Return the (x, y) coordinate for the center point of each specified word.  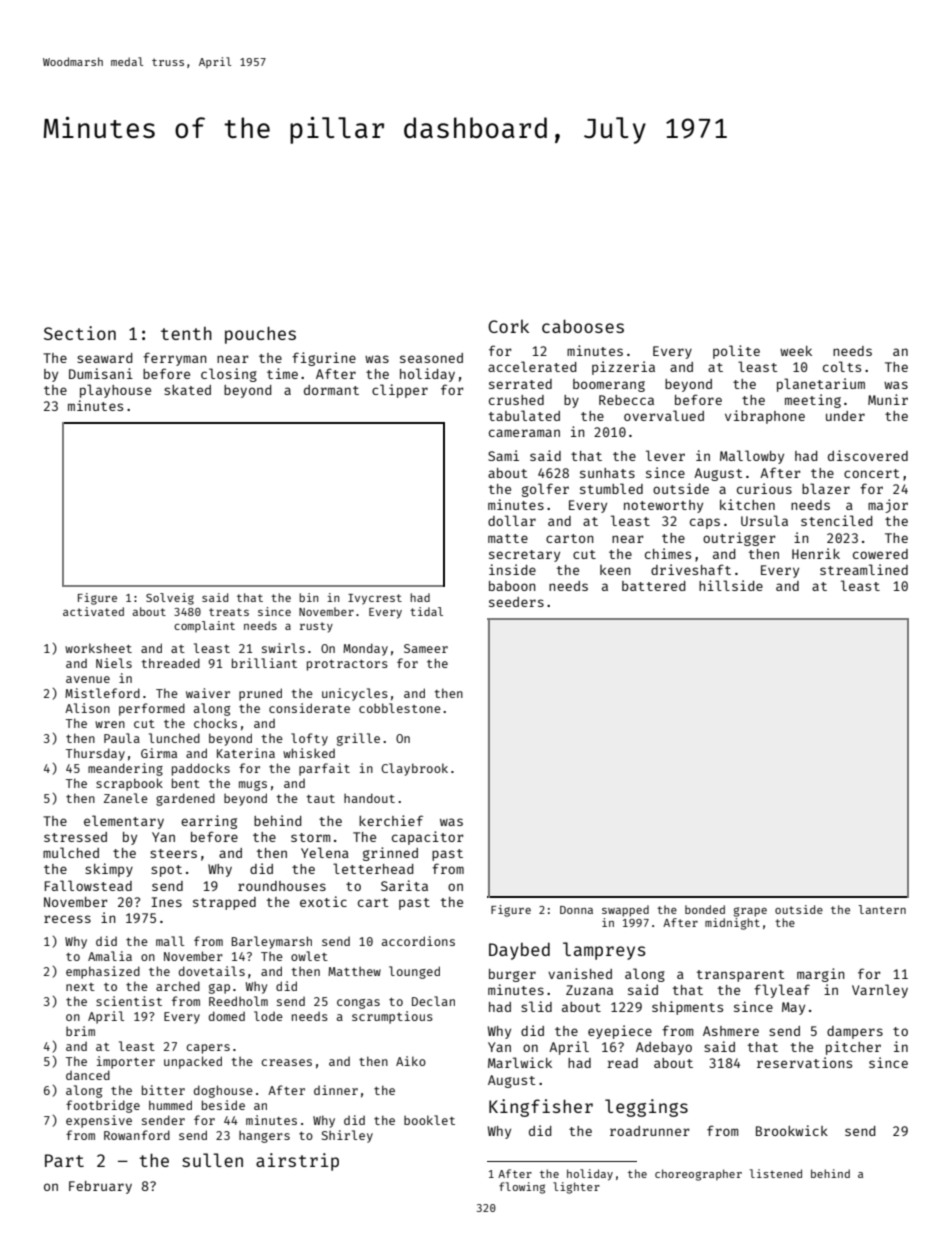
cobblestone (400, 708)
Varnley (880, 991)
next (80, 987)
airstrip (297, 1162)
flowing (522, 1188)
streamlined (864, 569)
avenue (88, 679)
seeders (516, 602)
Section (80, 333)
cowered (880, 554)
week (796, 351)
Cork (508, 326)
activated (93, 611)
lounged (414, 972)
